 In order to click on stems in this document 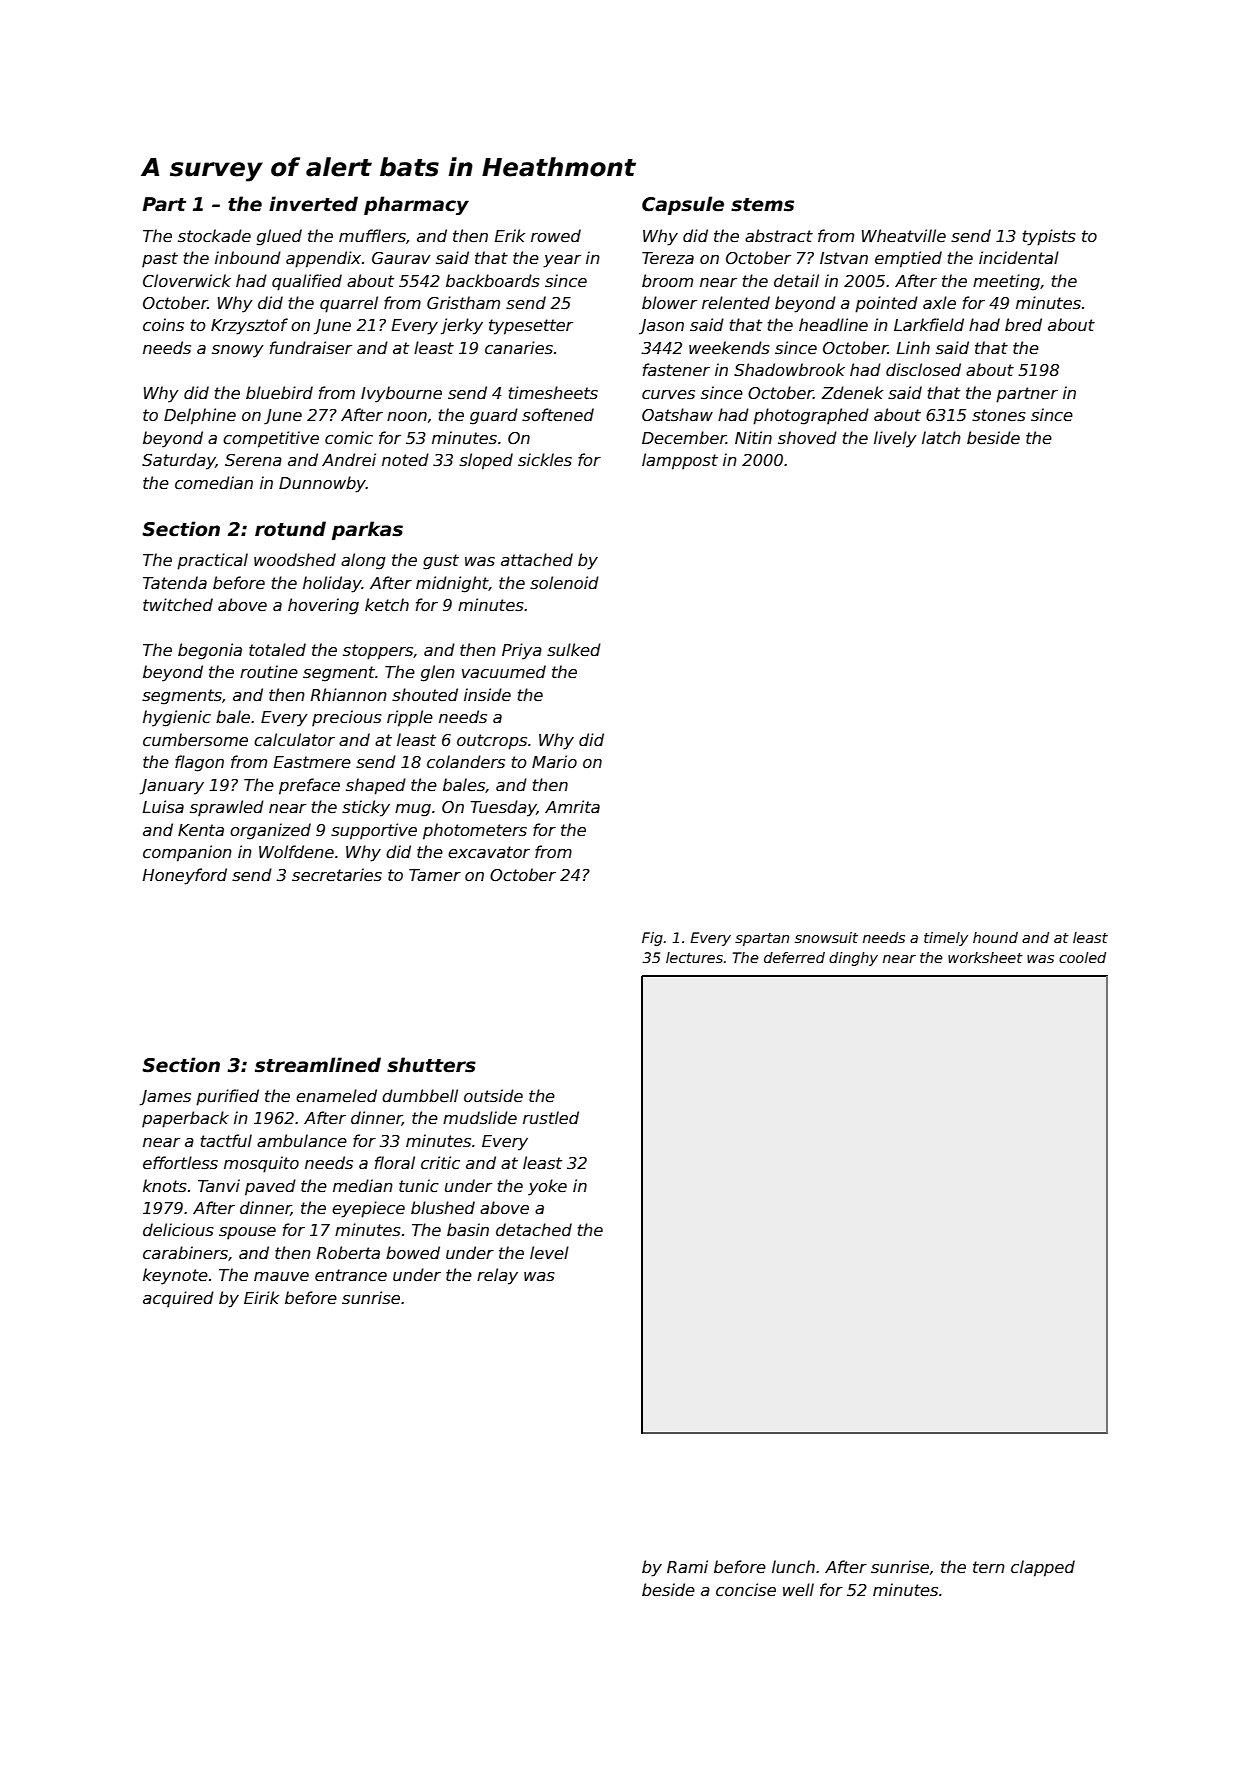, I will do `click(762, 205)`.
